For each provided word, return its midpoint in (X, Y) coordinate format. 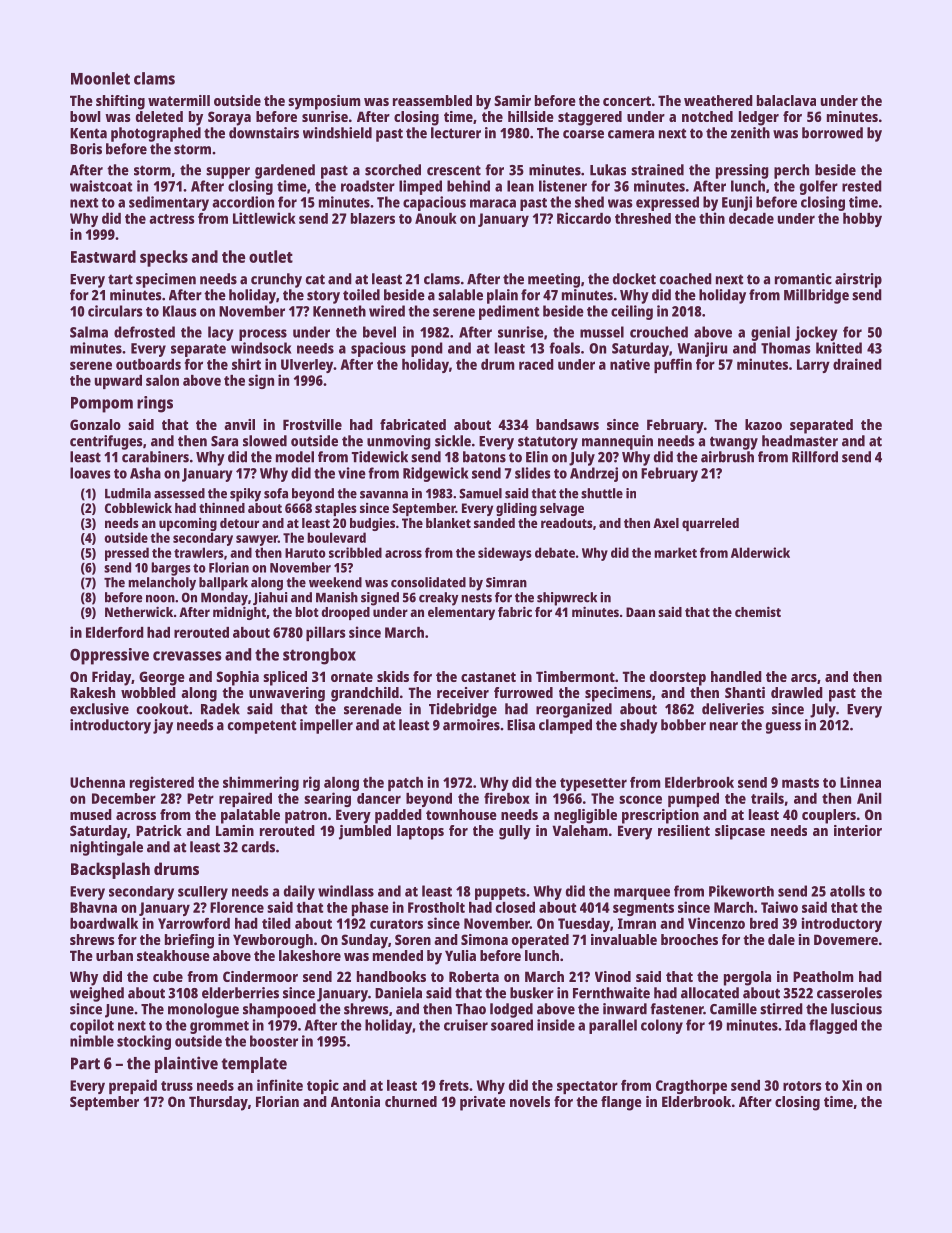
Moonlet (100, 78)
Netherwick (139, 612)
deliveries (733, 709)
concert (627, 101)
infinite (280, 1085)
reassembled (432, 100)
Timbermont (575, 676)
